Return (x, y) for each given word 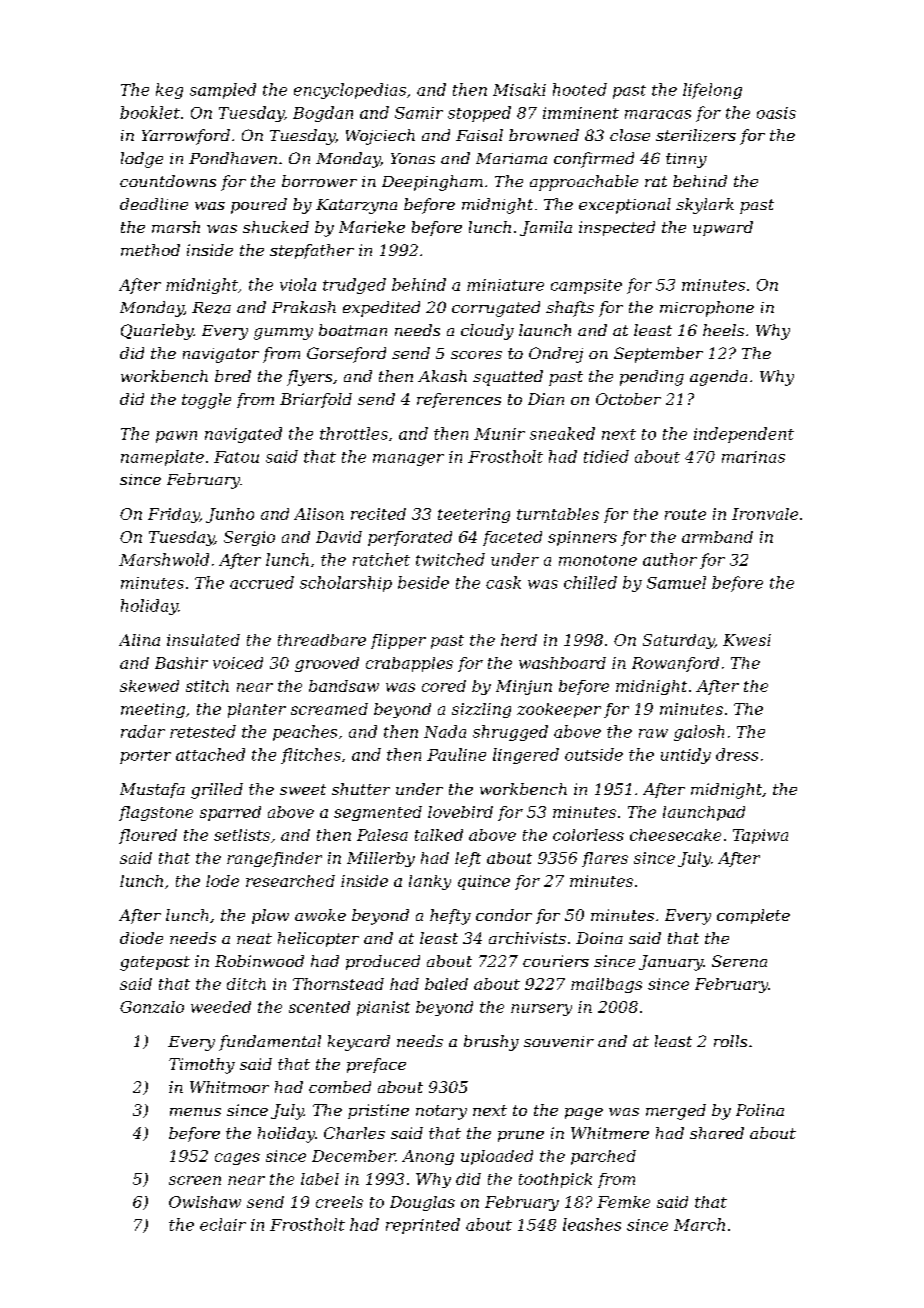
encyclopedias (350, 91)
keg (169, 91)
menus (195, 1112)
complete (753, 916)
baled (446, 984)
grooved (327, 664)
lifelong (712, 91)
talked (439, 835)
